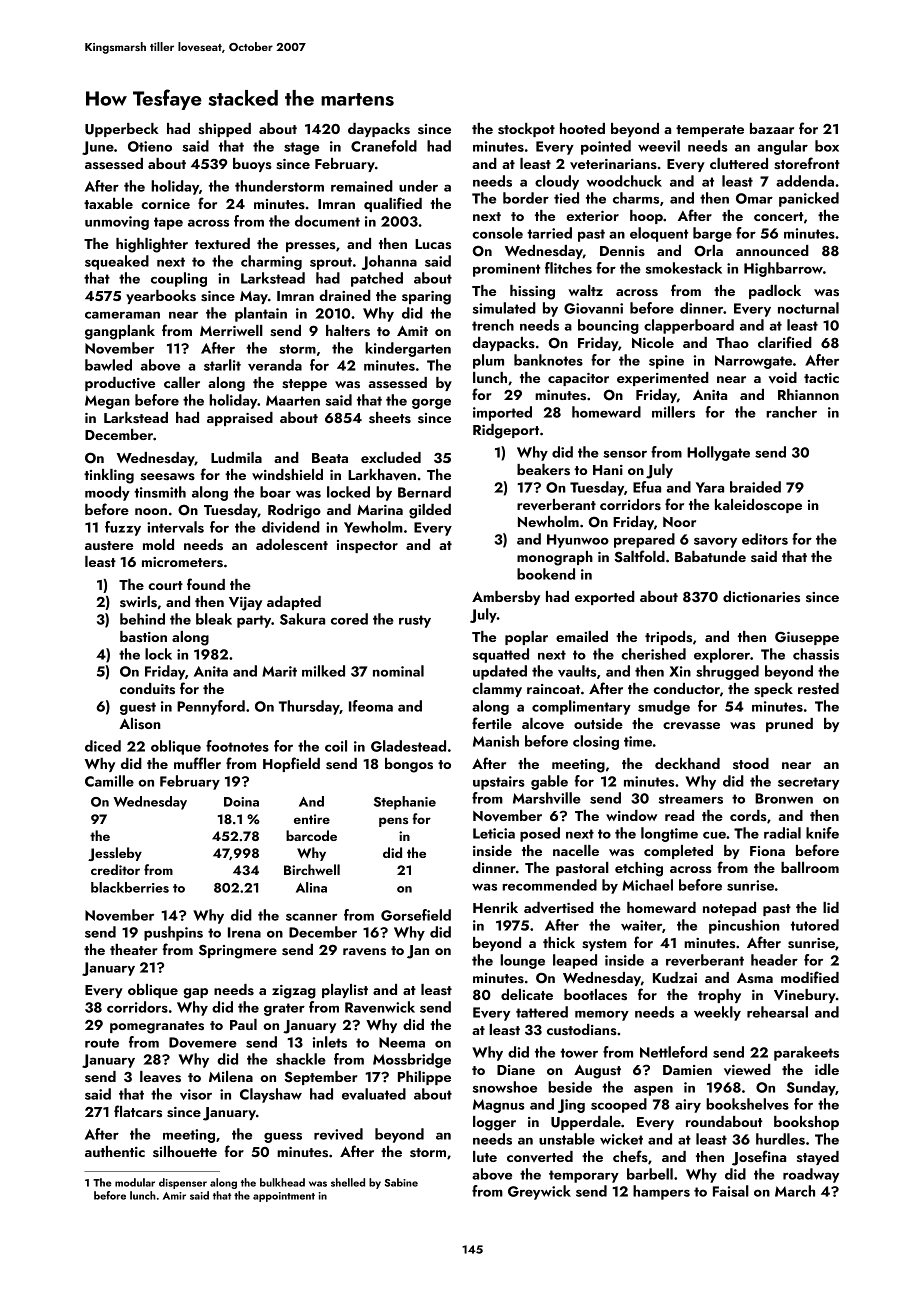  I want to click on Cranefold, so click(384, 146).
